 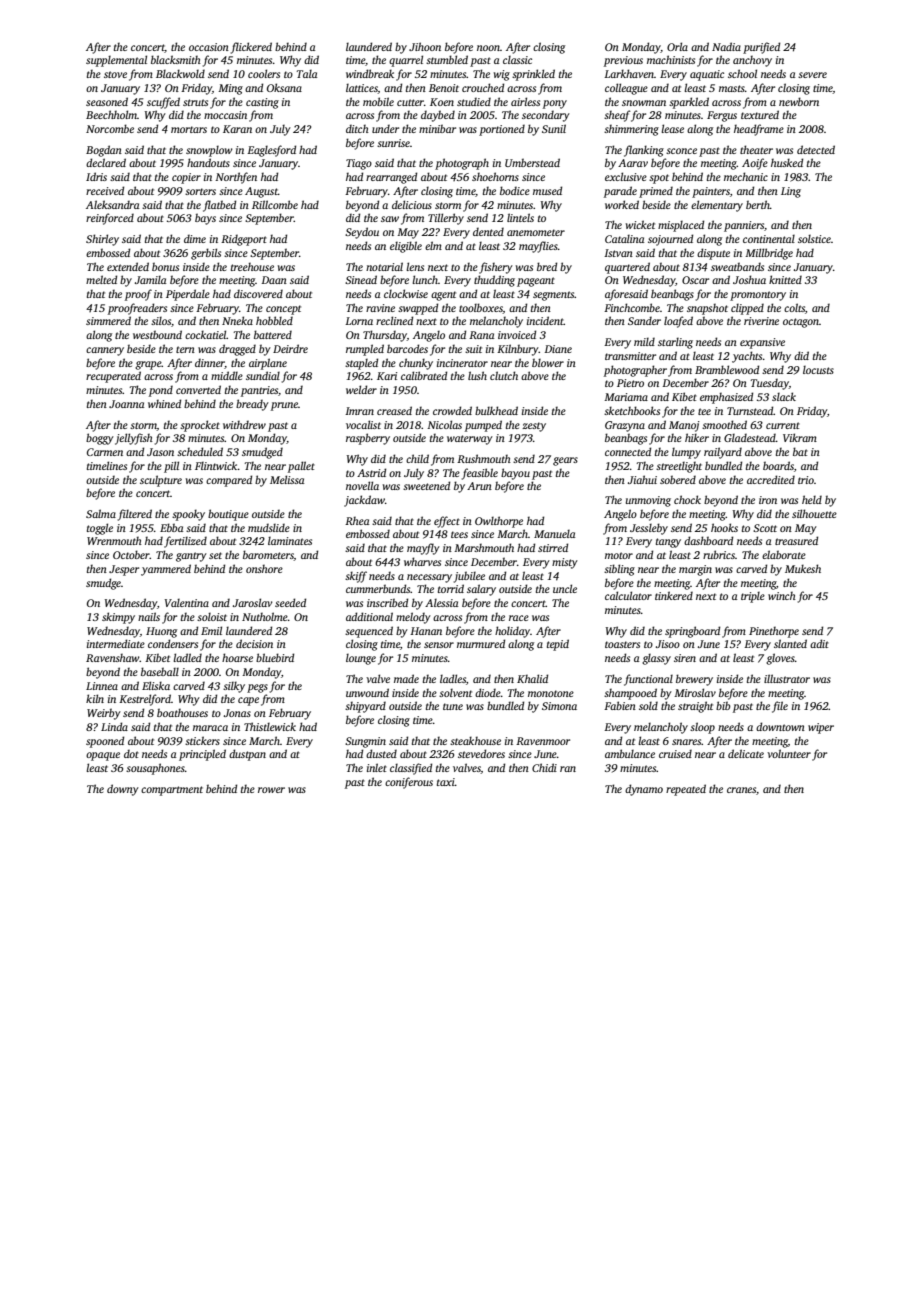 What do you see at coordinates (371, 472) in the image?
I see `Astrid` at bounding box center [371, 472].
